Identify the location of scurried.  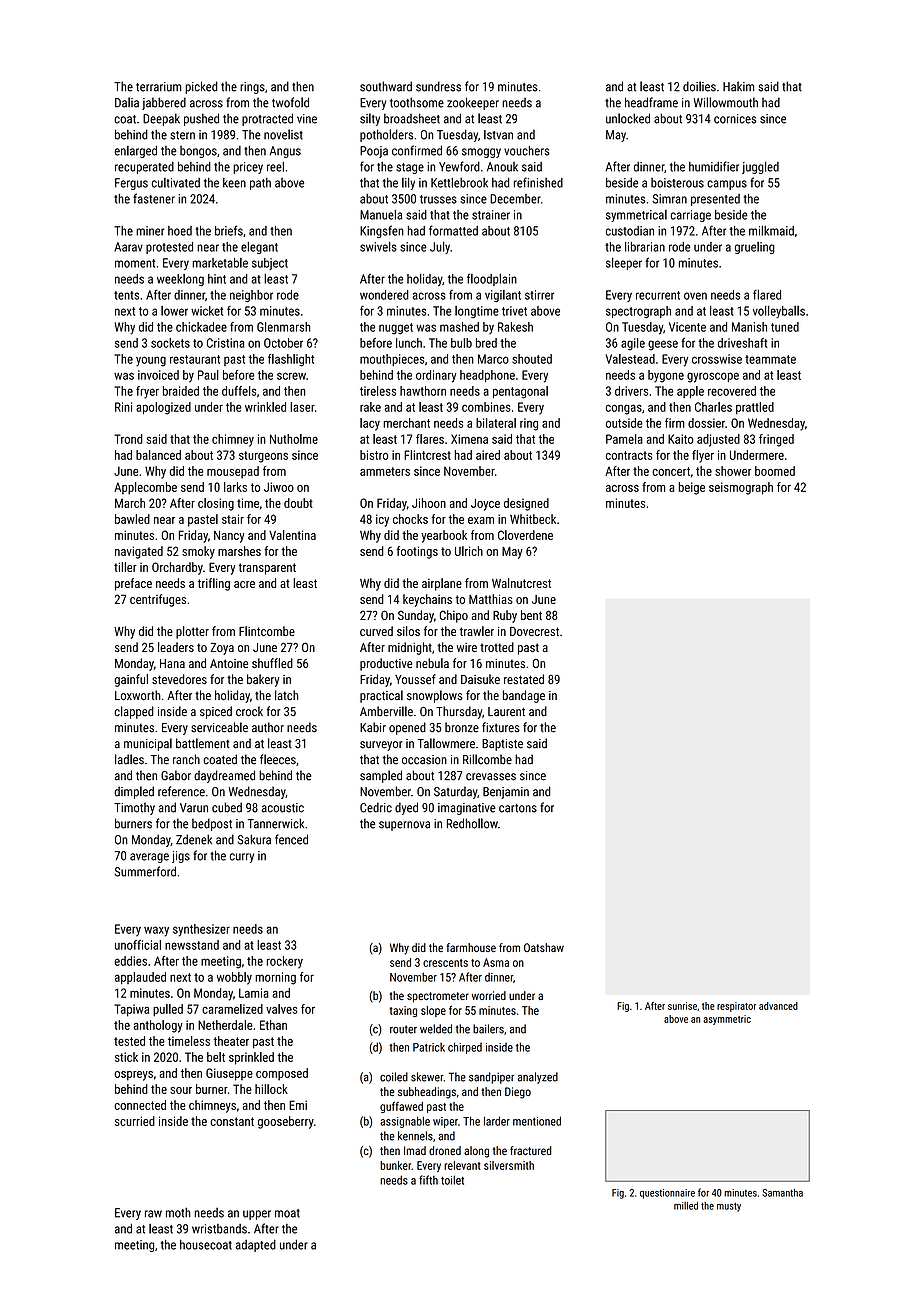
(135, 1121).
